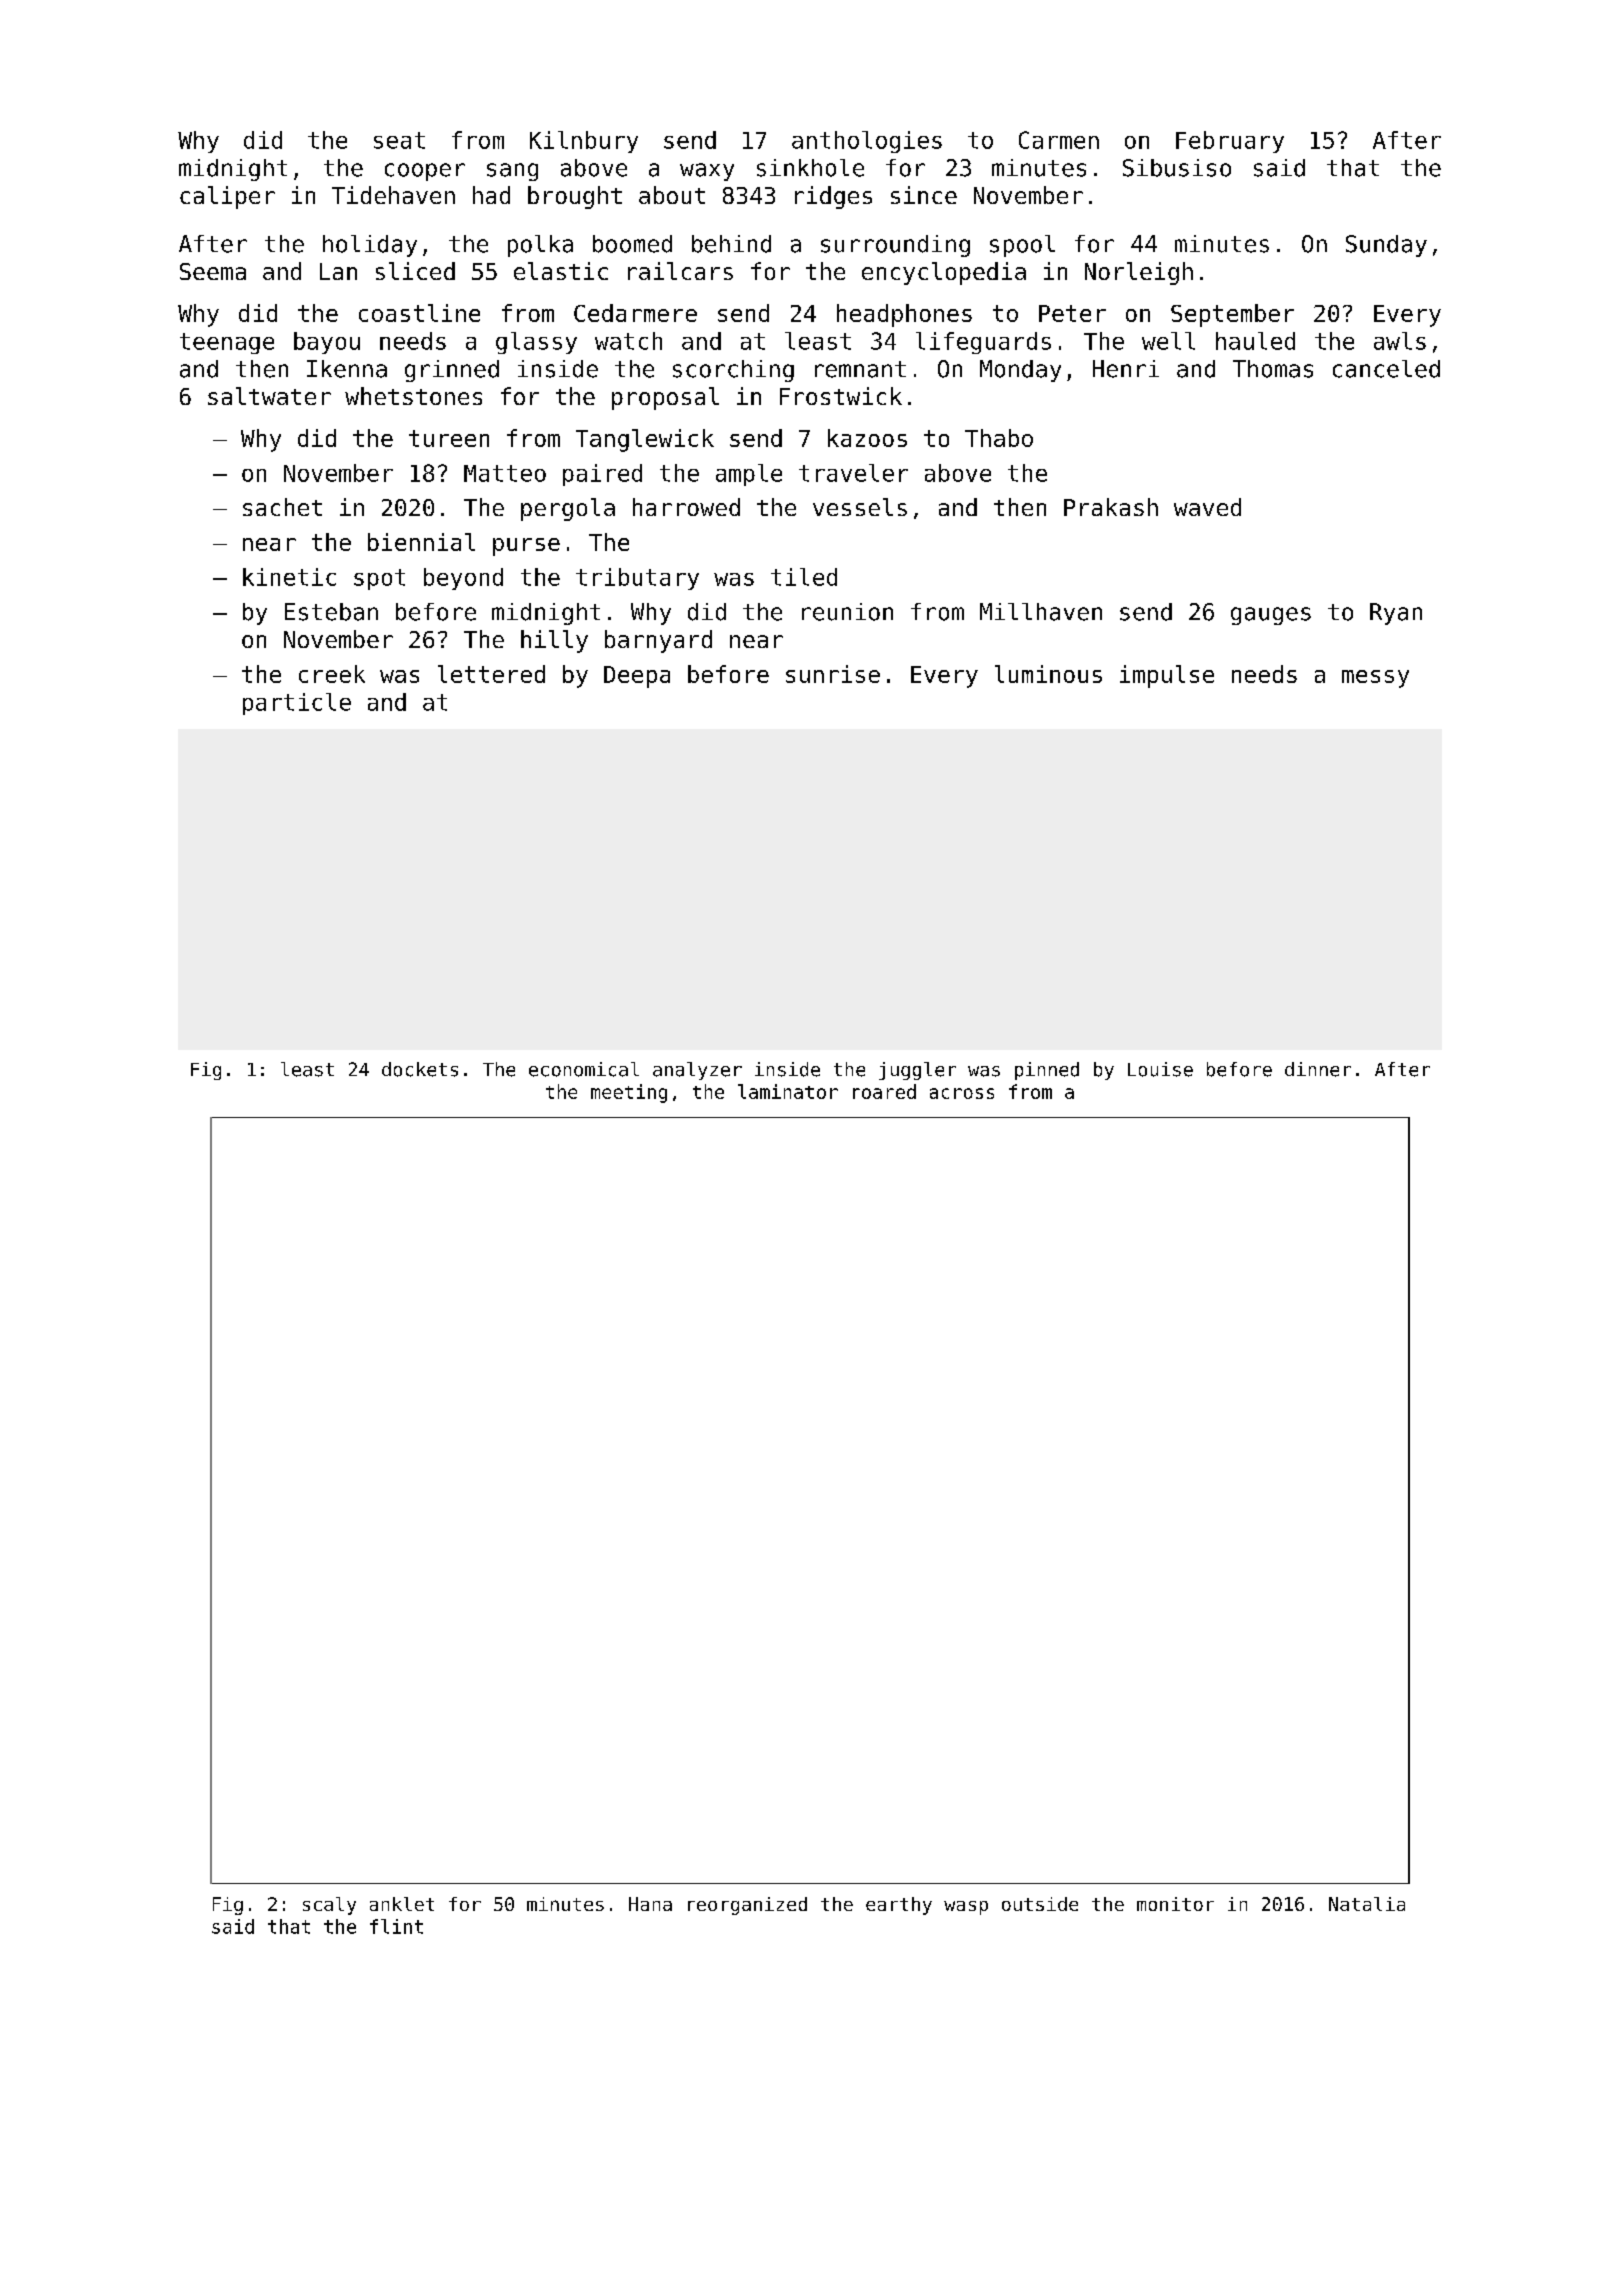 This screenshot has width=1620, height=2292. What do you see at coordinates (1230, 142) in the screenshot?
I see `February` at bounding box center [1230, 142].
